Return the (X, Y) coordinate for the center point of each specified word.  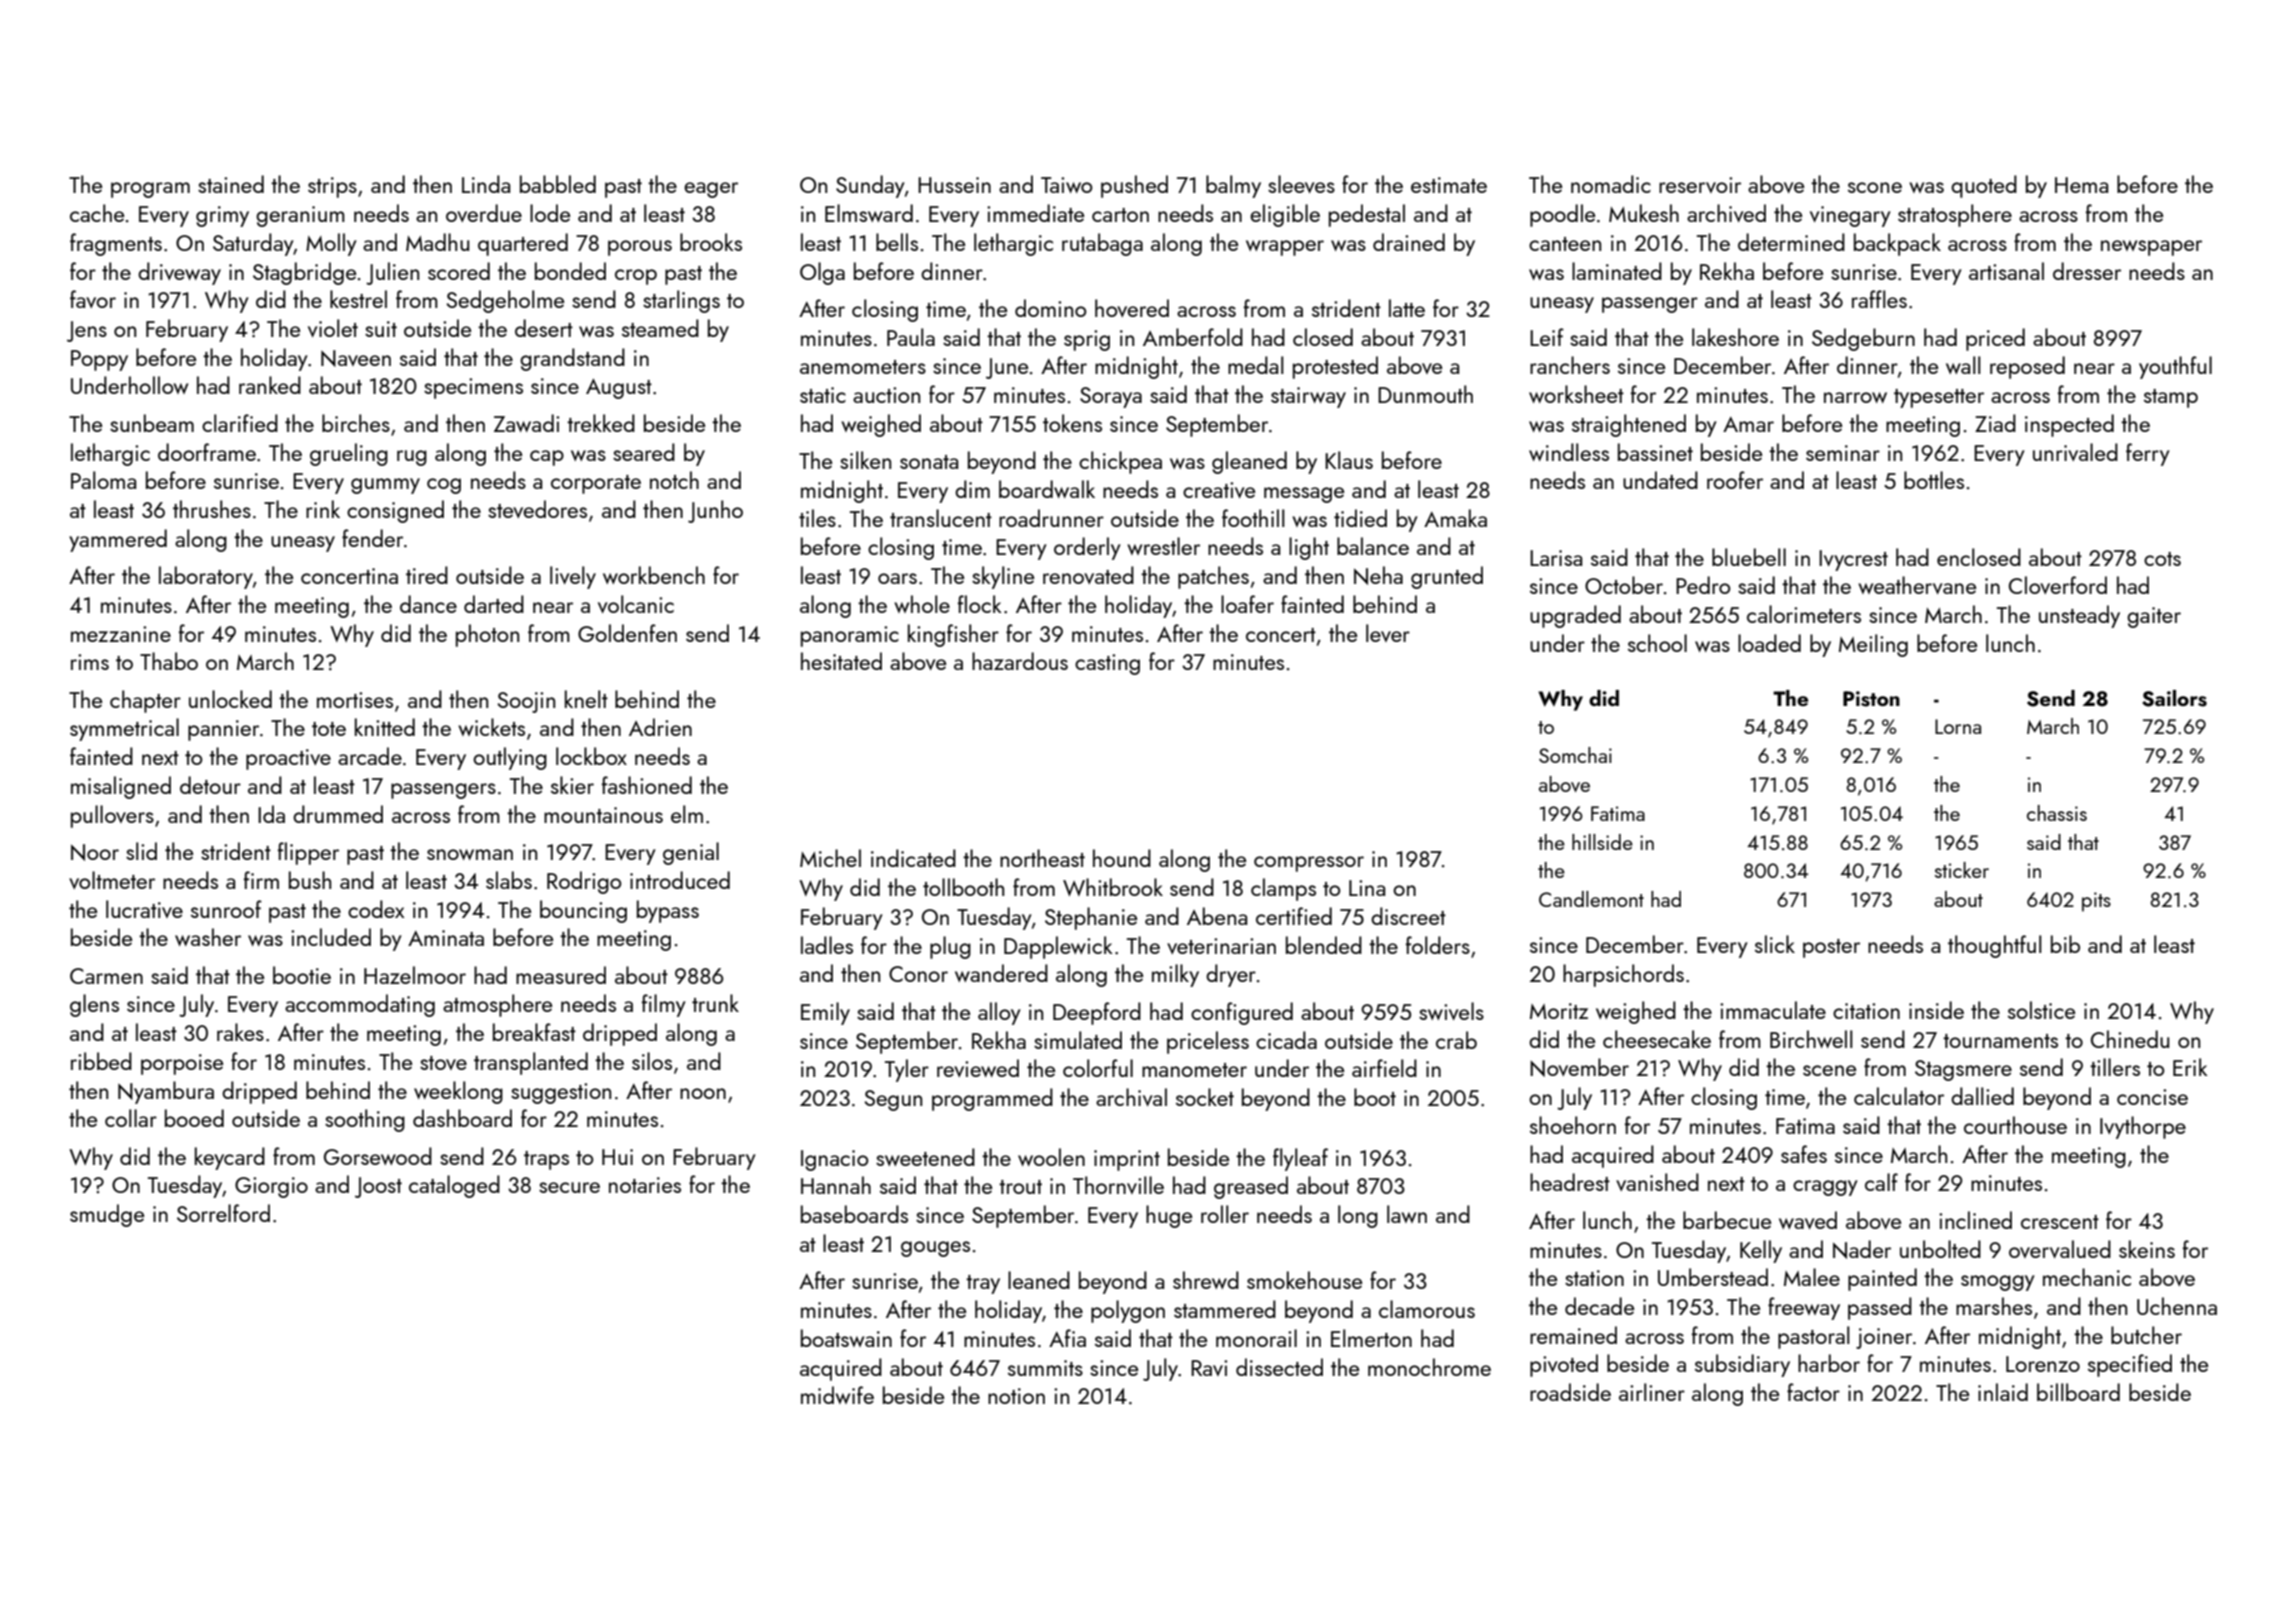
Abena (1217, 916)
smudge (107, 1215)
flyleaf (1300, 1159)
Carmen (106, 976)
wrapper (1285, 248)
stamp (2171, 398)
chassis (2057, 813)
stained (231, 184)
